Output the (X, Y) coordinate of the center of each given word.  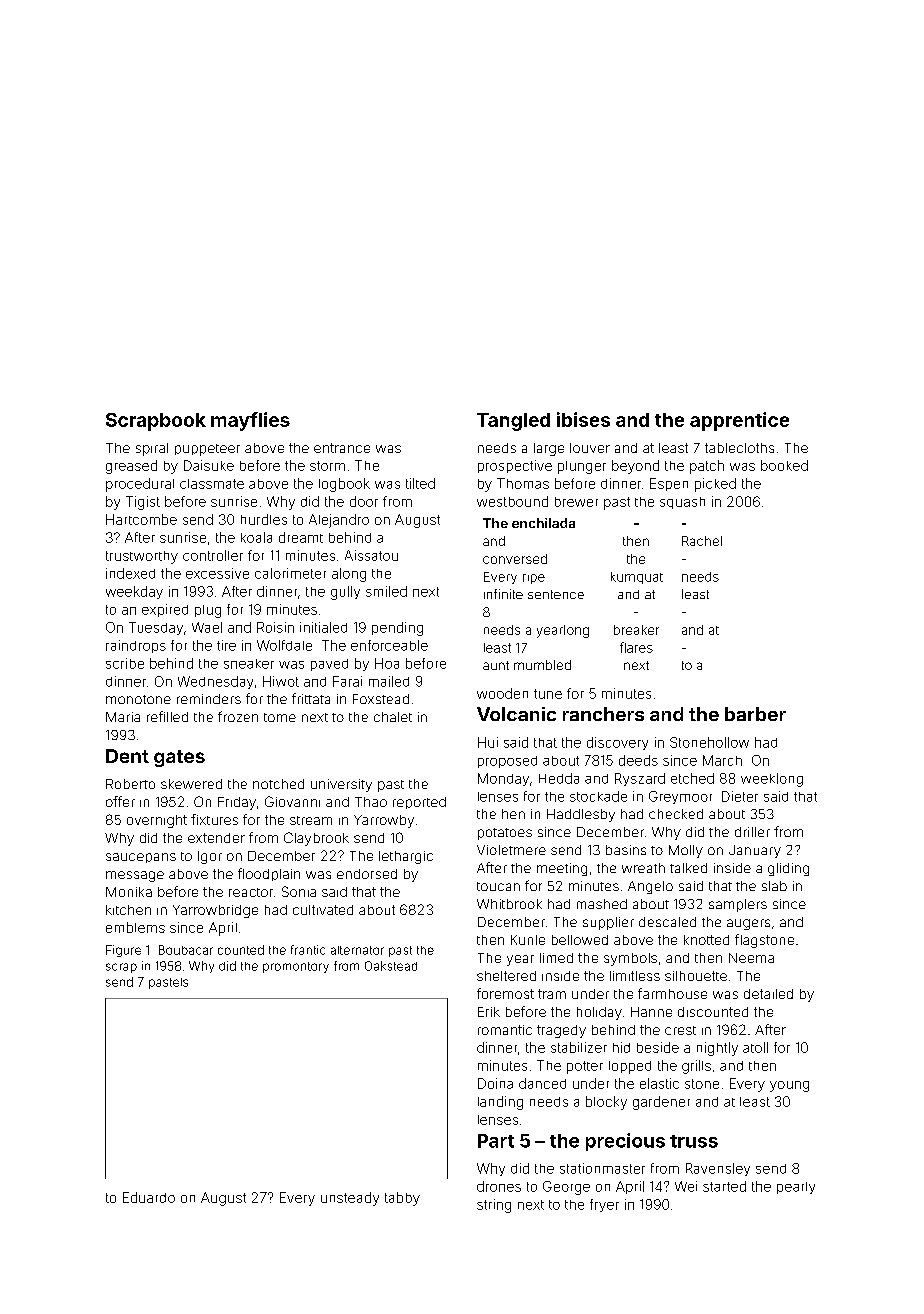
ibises (583, 419)
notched (278, 784)
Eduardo (149, 1197)
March (722, 760)
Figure (123, 951)
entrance (342, 448)
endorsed (367, 874)
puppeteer (207, 450)
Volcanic (516, 714)
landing (500, 1103)
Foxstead (381, 699)
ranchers (603, 714)
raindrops (136, 646)
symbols (630, 959)
